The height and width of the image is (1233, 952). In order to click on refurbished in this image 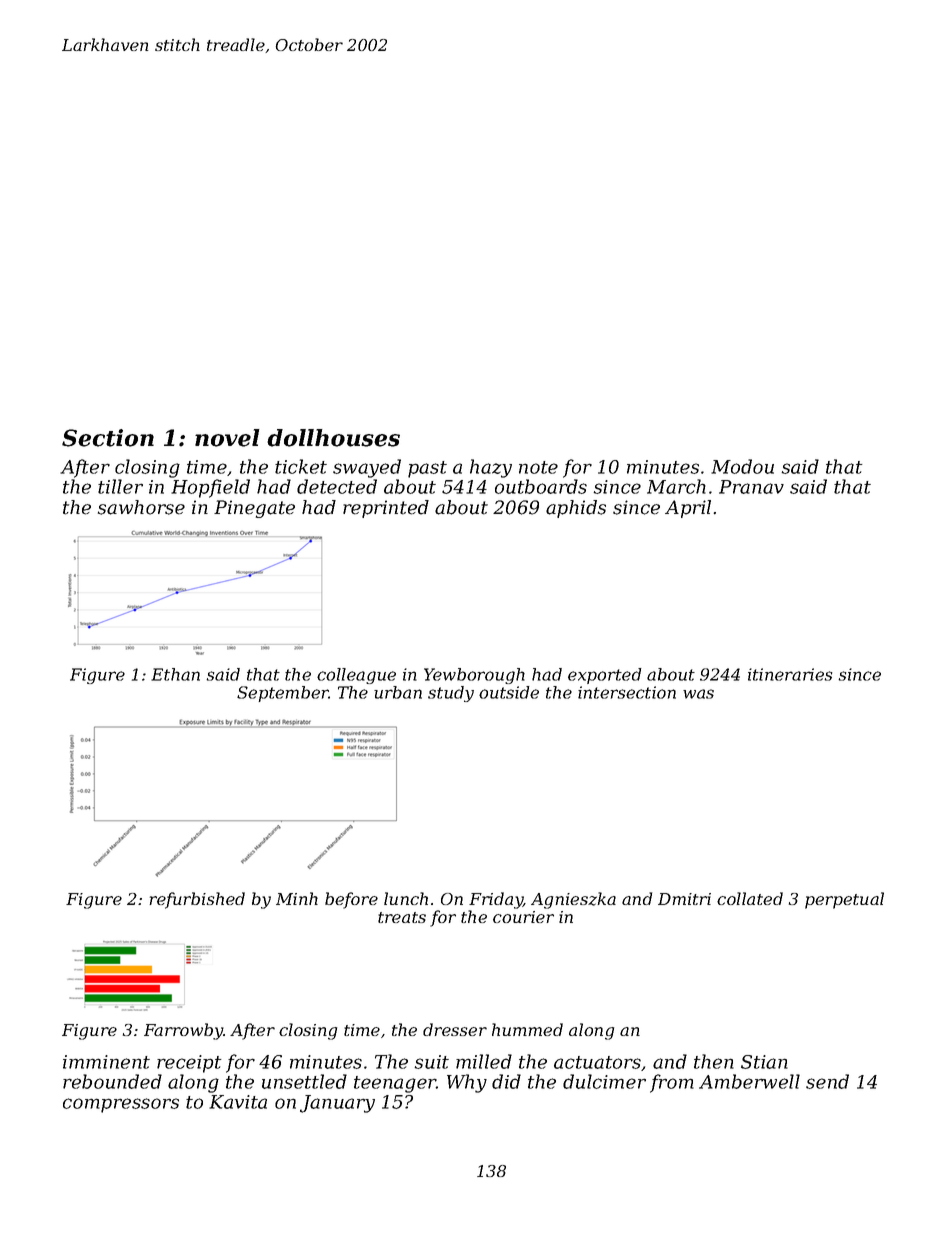, I will do `click(197, 900)`.
